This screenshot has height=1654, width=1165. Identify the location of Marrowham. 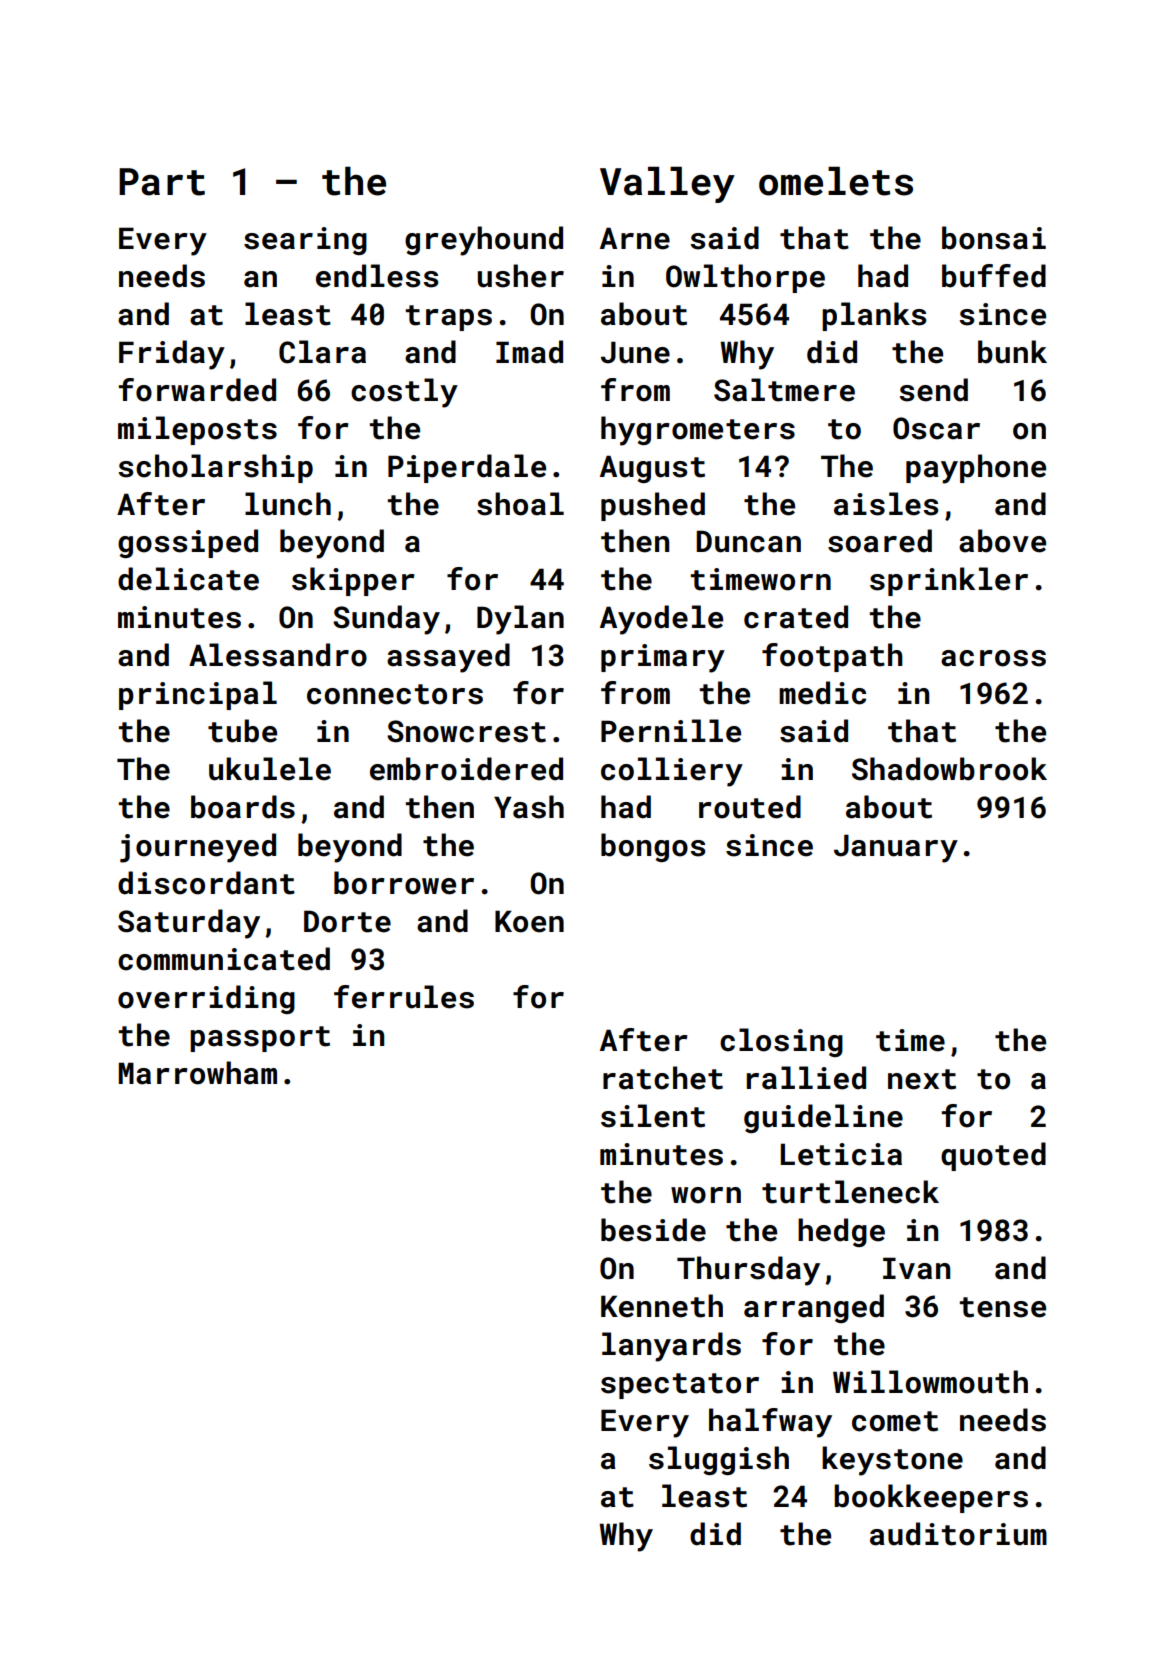
(198, 1073).
